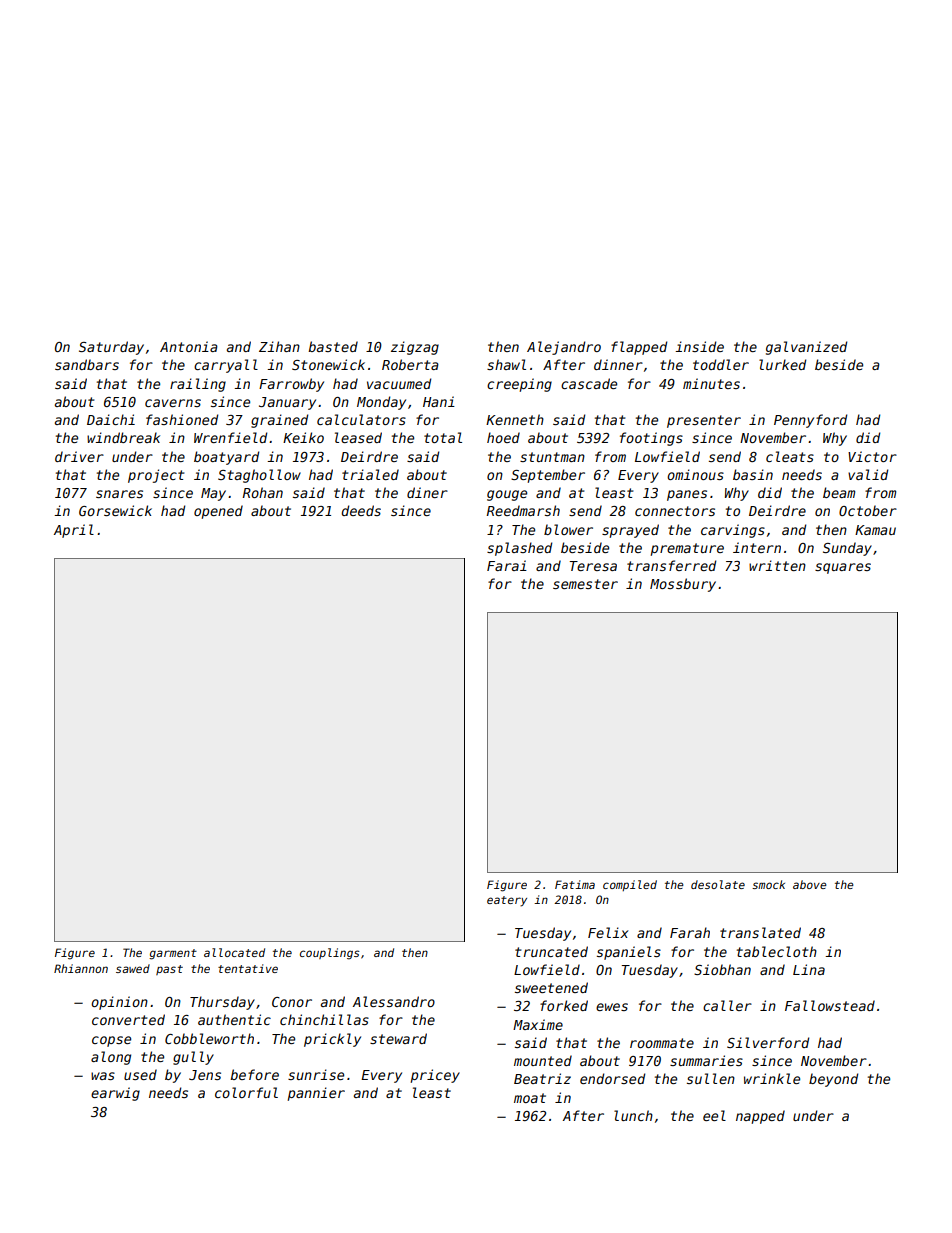  Describe the element at coordinates (74, 531) in the screenshot. I see `April` at that location.
